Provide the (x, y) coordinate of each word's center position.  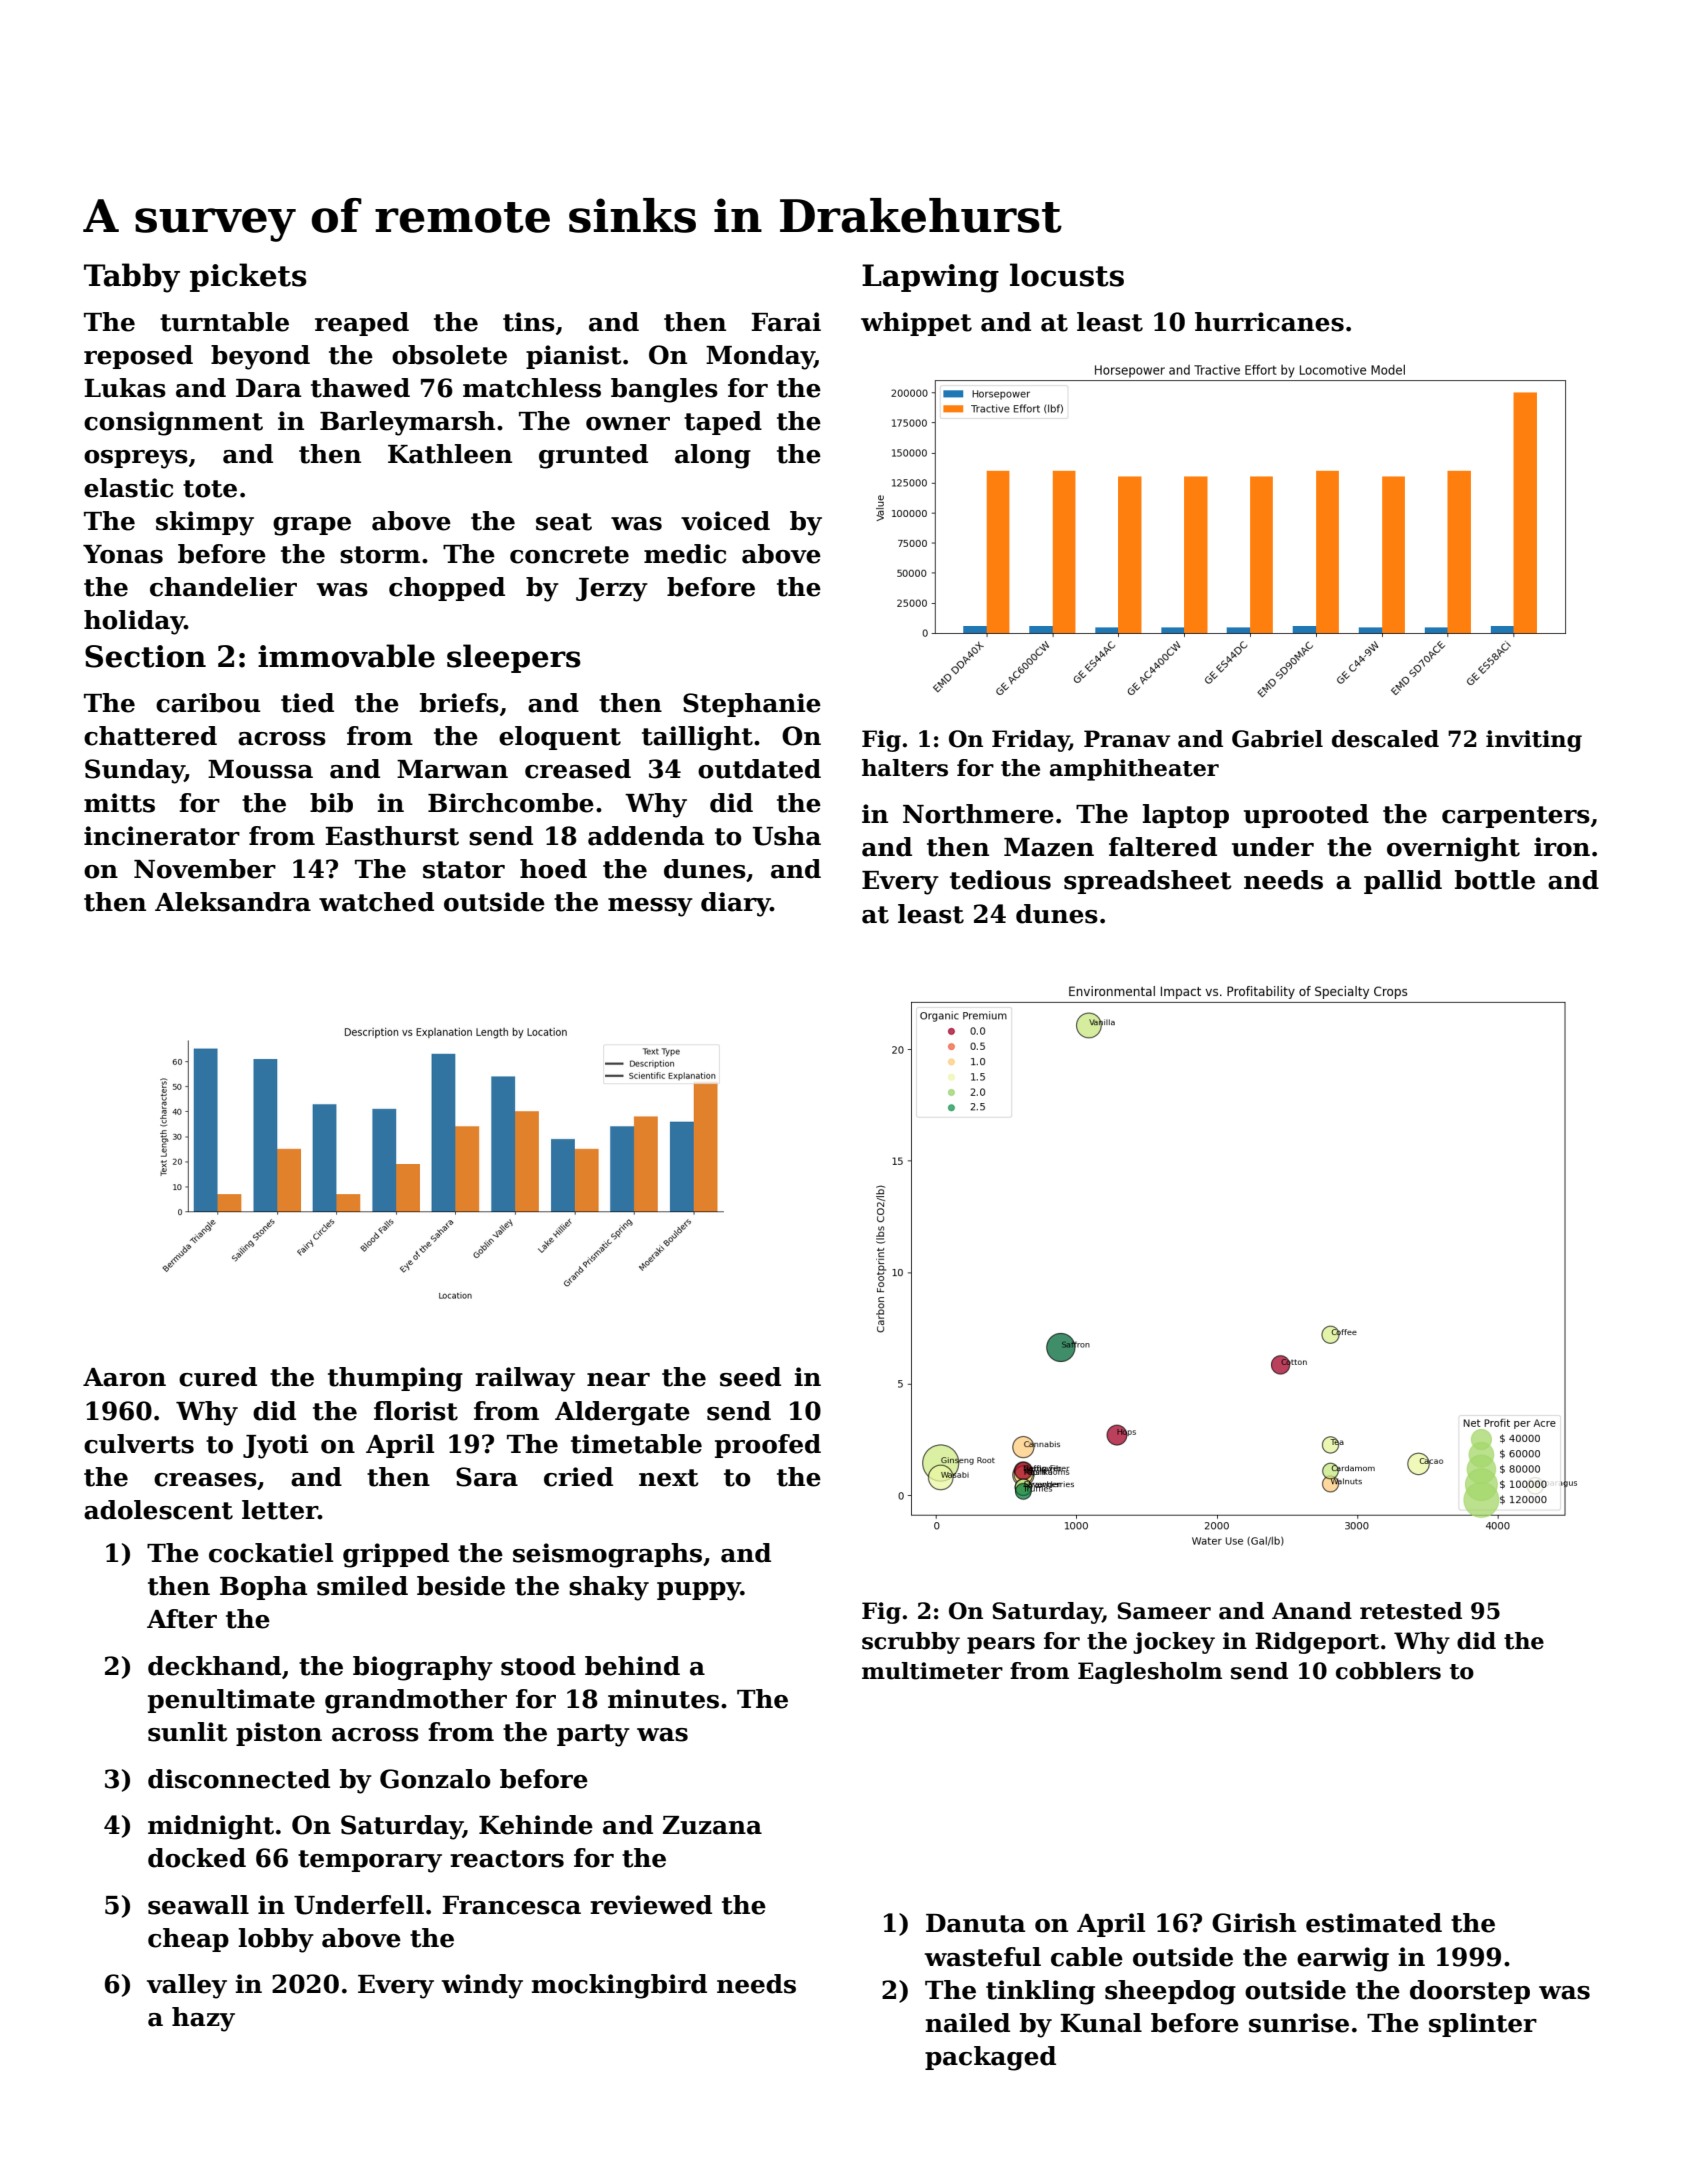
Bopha (263, 1588)
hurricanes (1269, 322)
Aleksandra (233, 902)
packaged (990, 2058)
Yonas (123, 554)
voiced (725, 521)
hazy (203, 2019)
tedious (1000, 880)
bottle (1495, 880)
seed (750, 1377)
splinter (1483, 2025)
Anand (1312, 1611)
